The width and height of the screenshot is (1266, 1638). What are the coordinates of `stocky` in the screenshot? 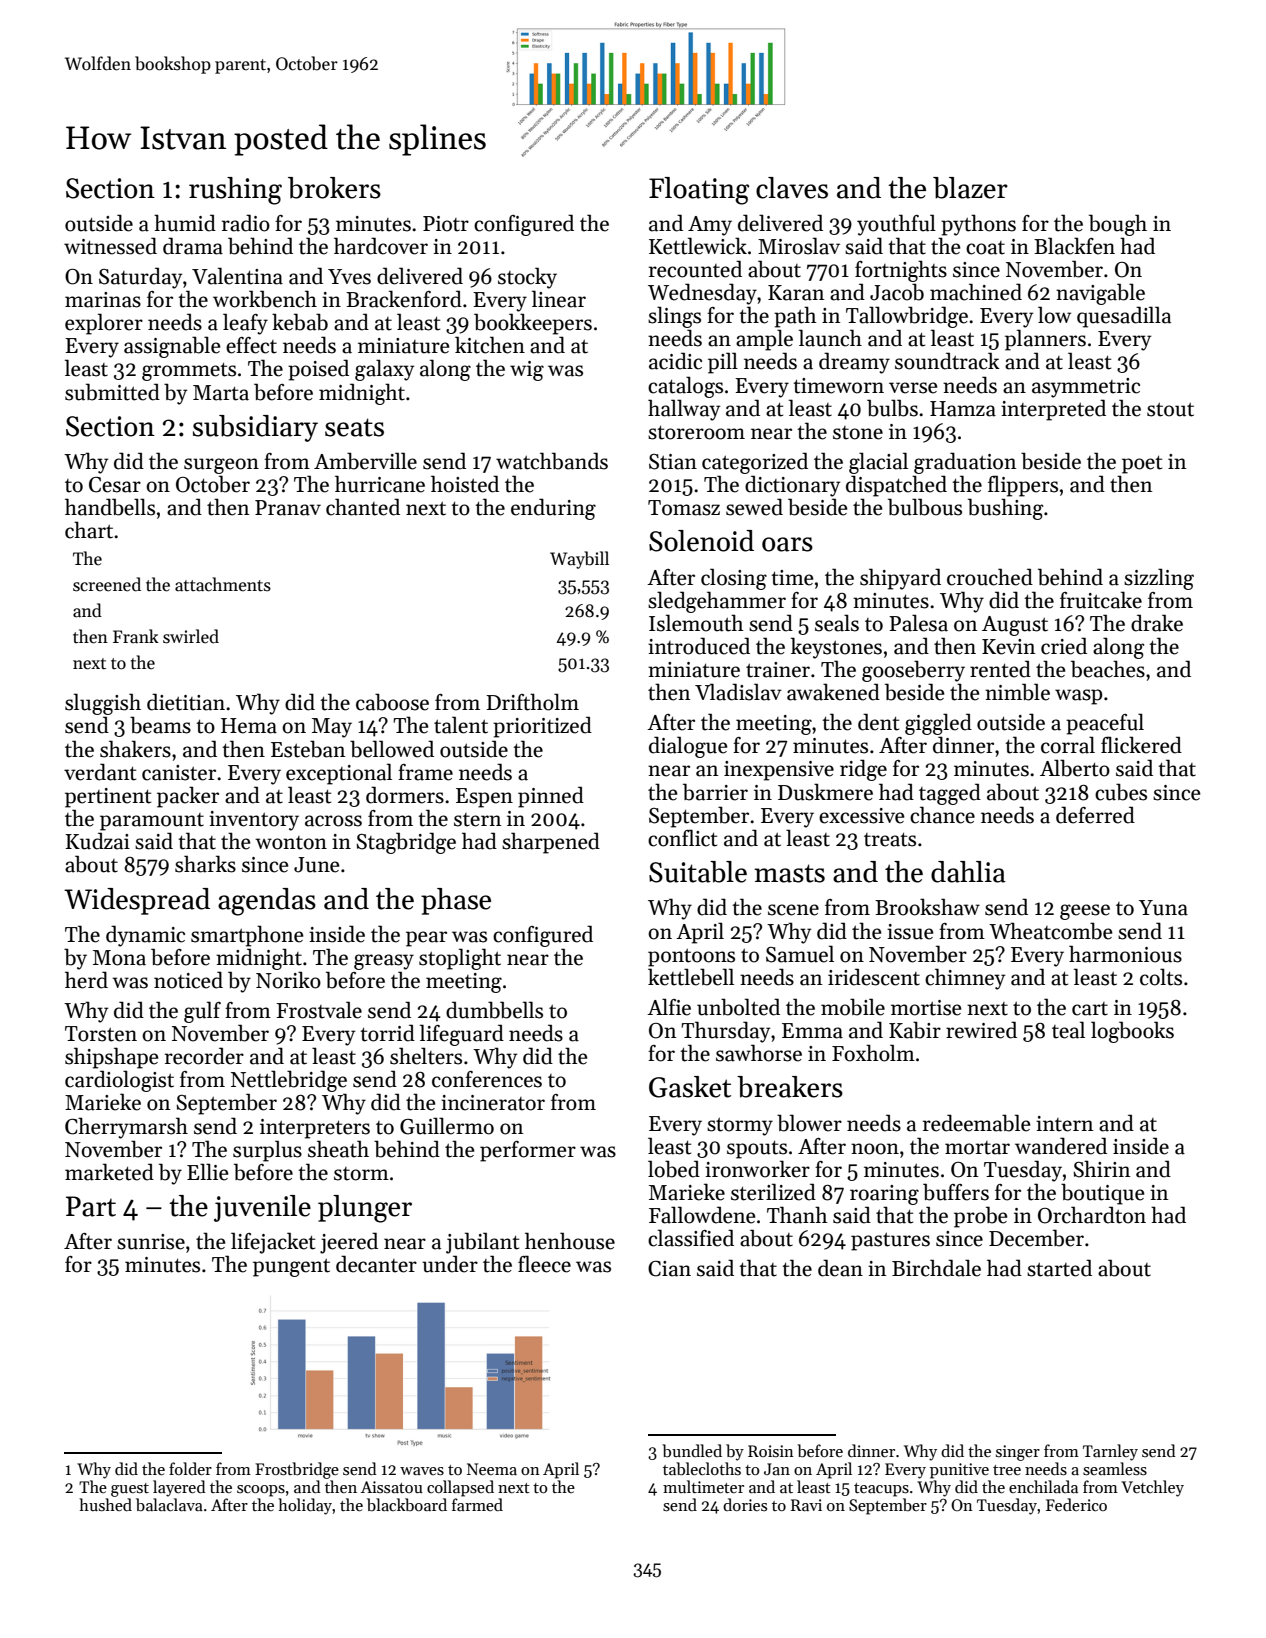 It's located at (527, 278).
